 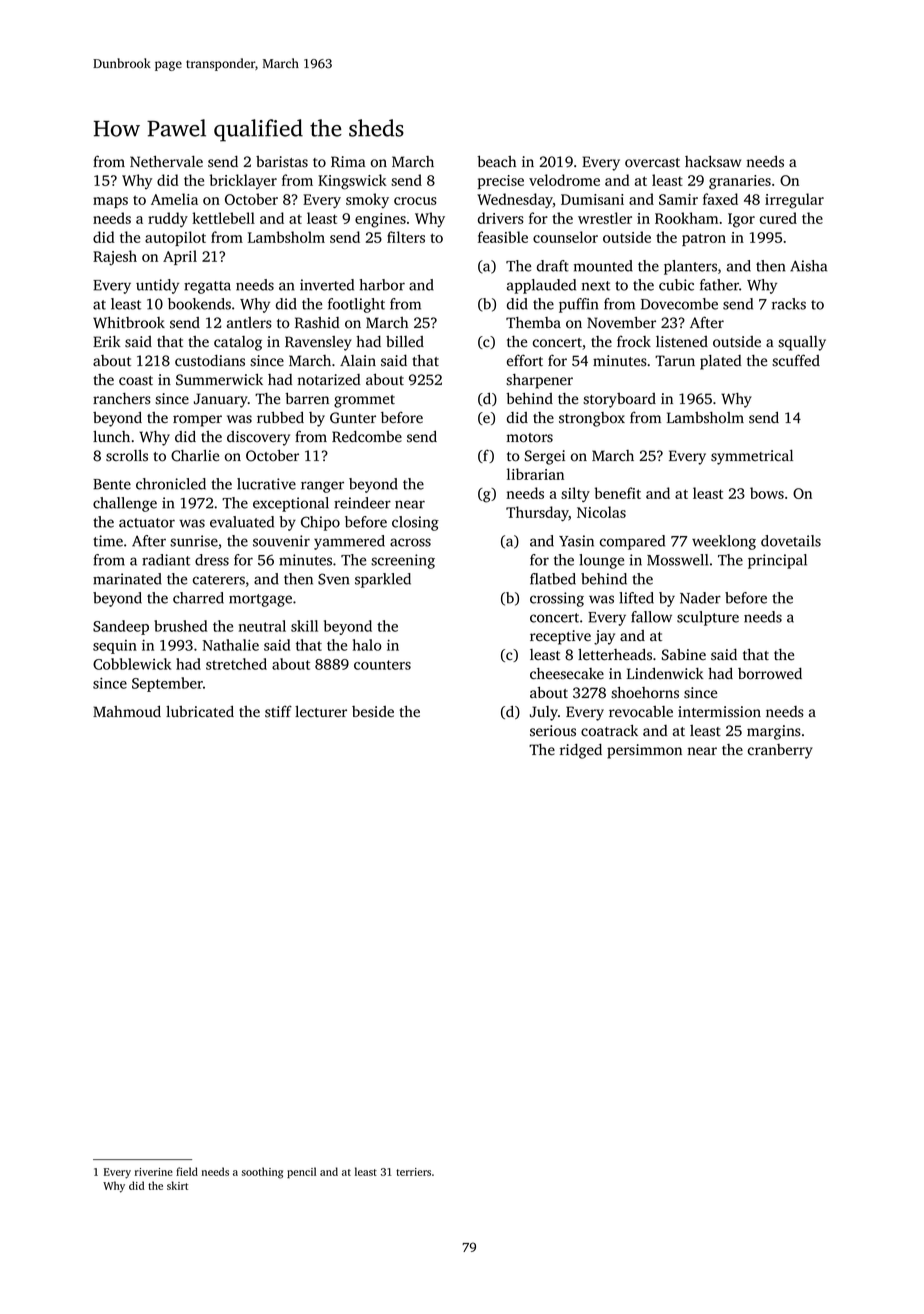 What do you see at coordinates (780, 751) in the screenshot?
I see `cranberry` at bounding box center [780, 751].
